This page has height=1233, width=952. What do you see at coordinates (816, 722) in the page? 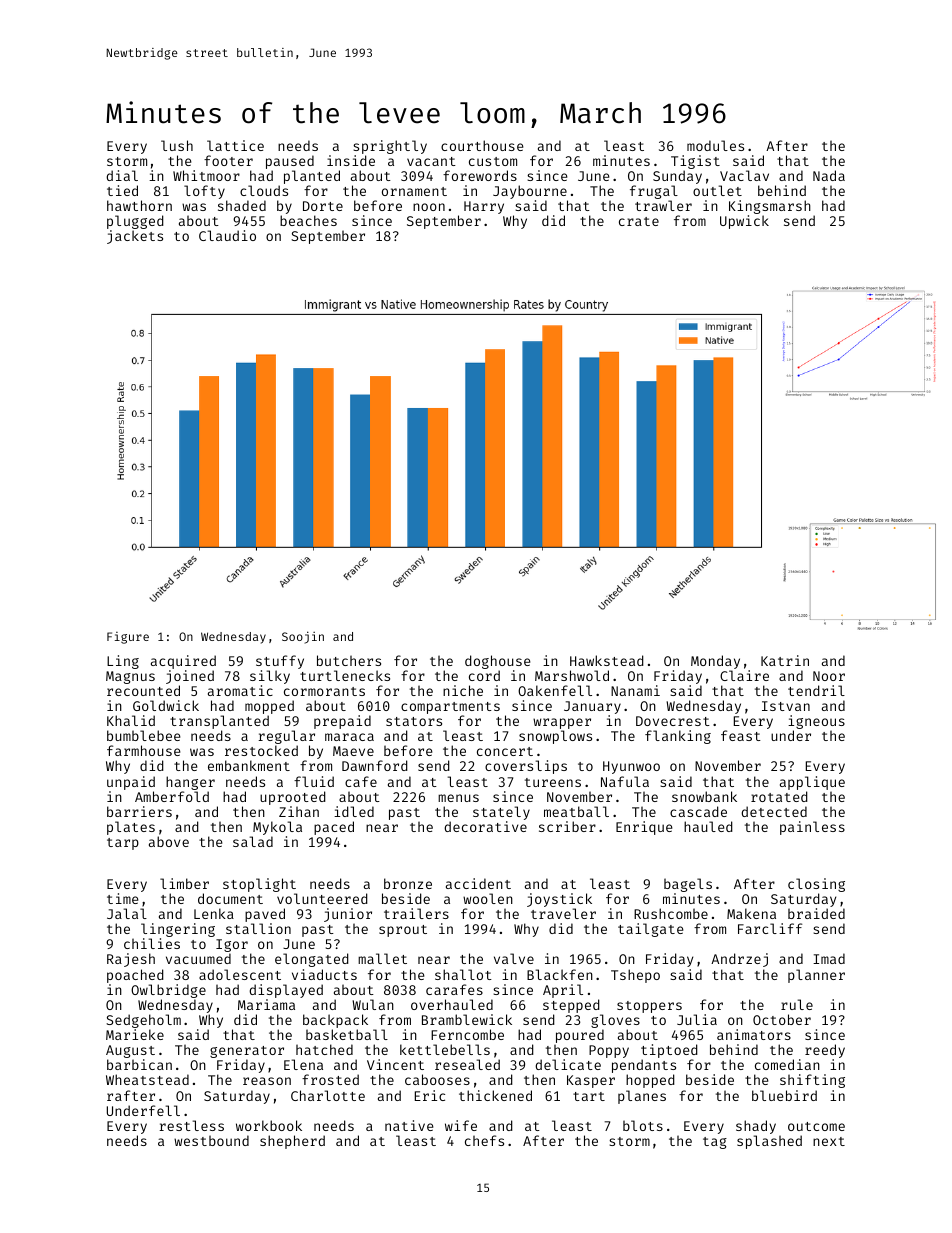
I see `igneous` at bounding box center [816, 722].
